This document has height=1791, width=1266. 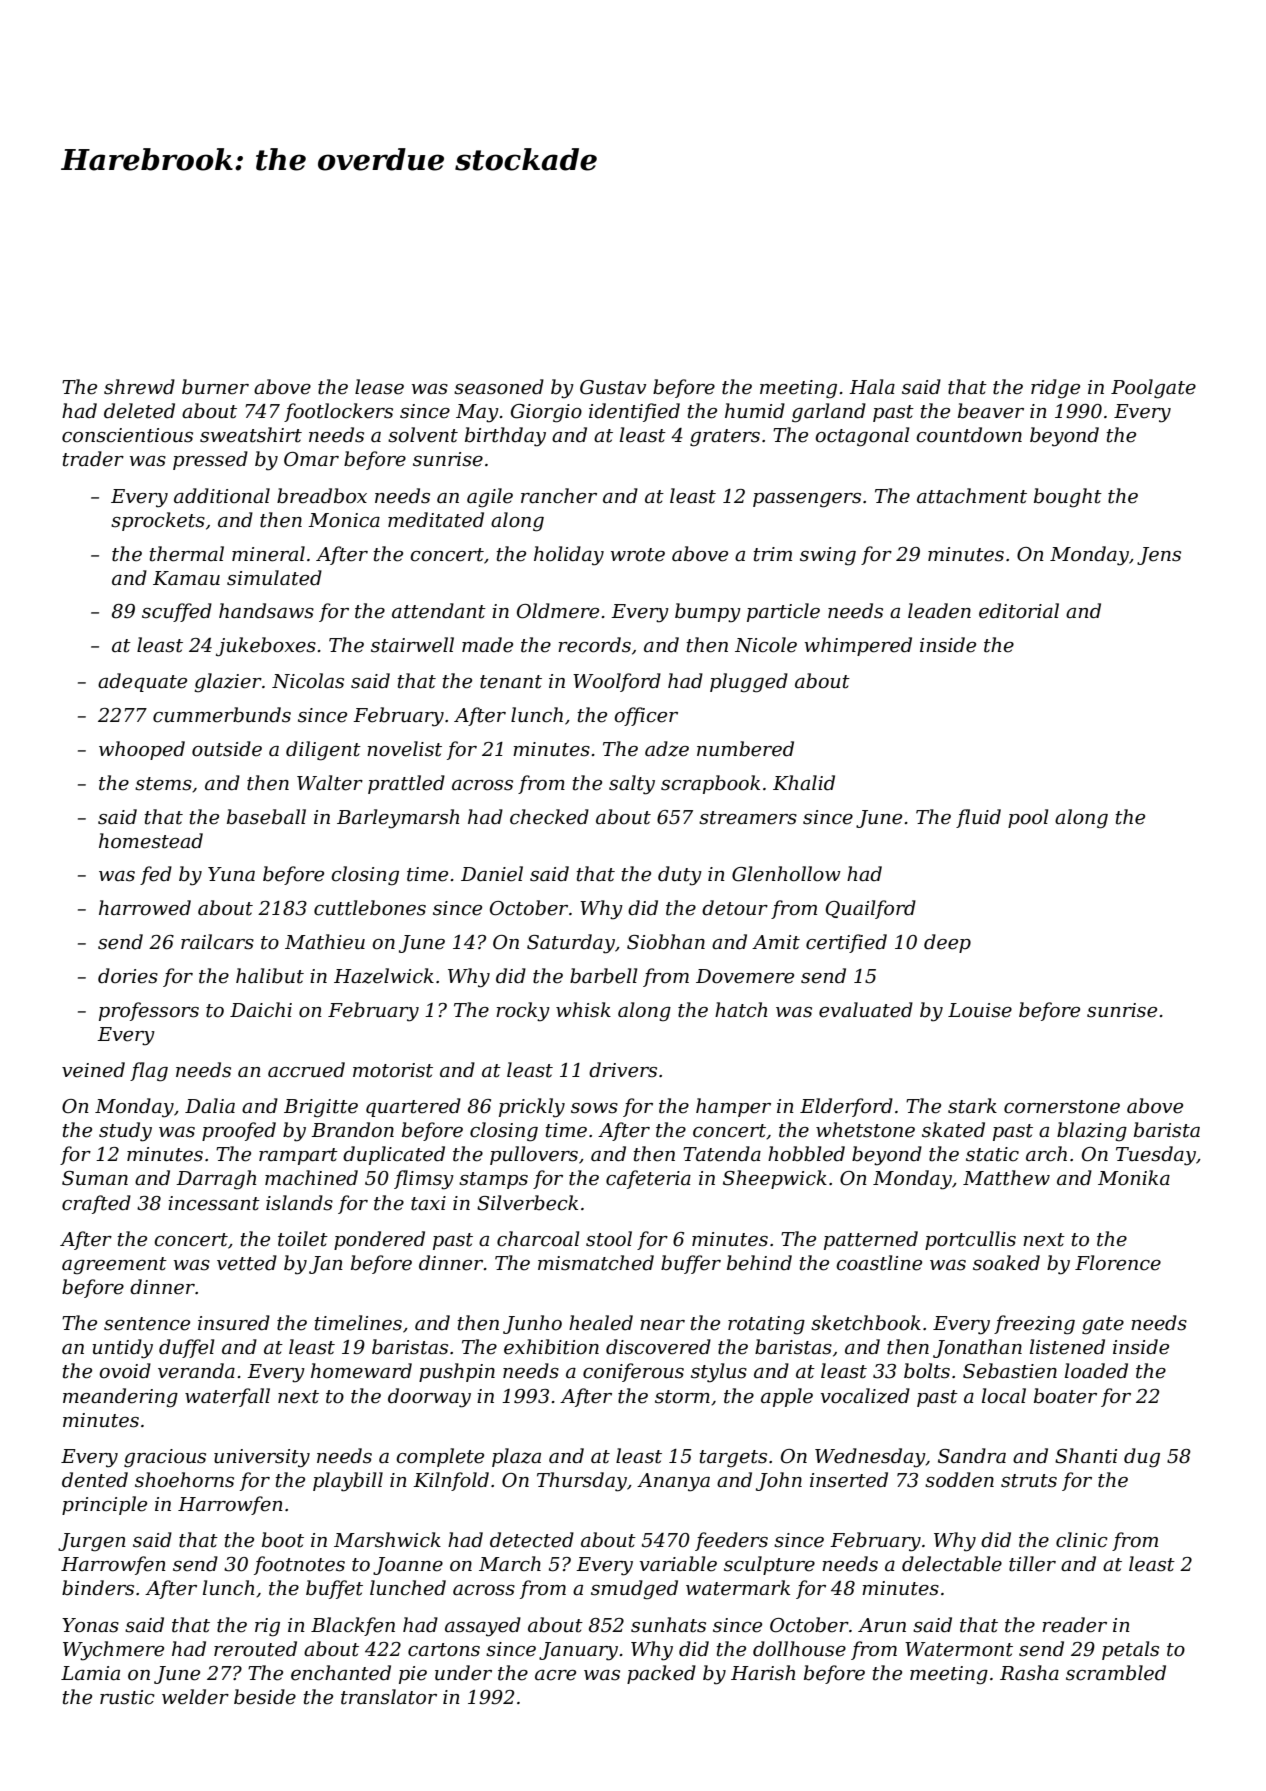 I want to click on beside, so click(x=265, y=1697).
